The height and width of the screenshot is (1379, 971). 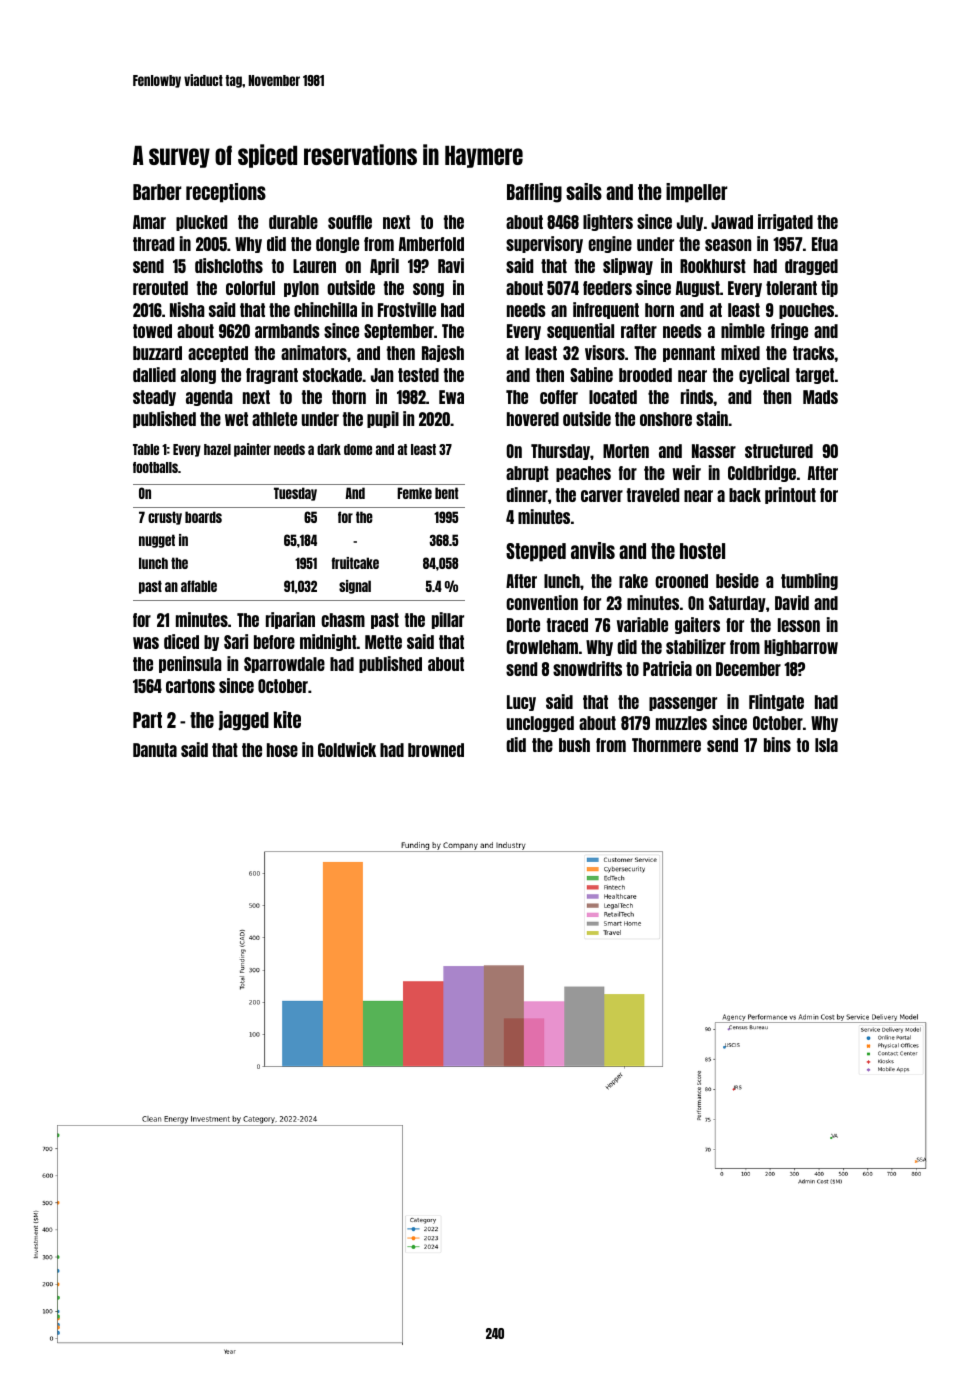 What do you see at coordinates (155, 750) in the screenshot?
I see `Danuta` at bounding box center [155, 750].
